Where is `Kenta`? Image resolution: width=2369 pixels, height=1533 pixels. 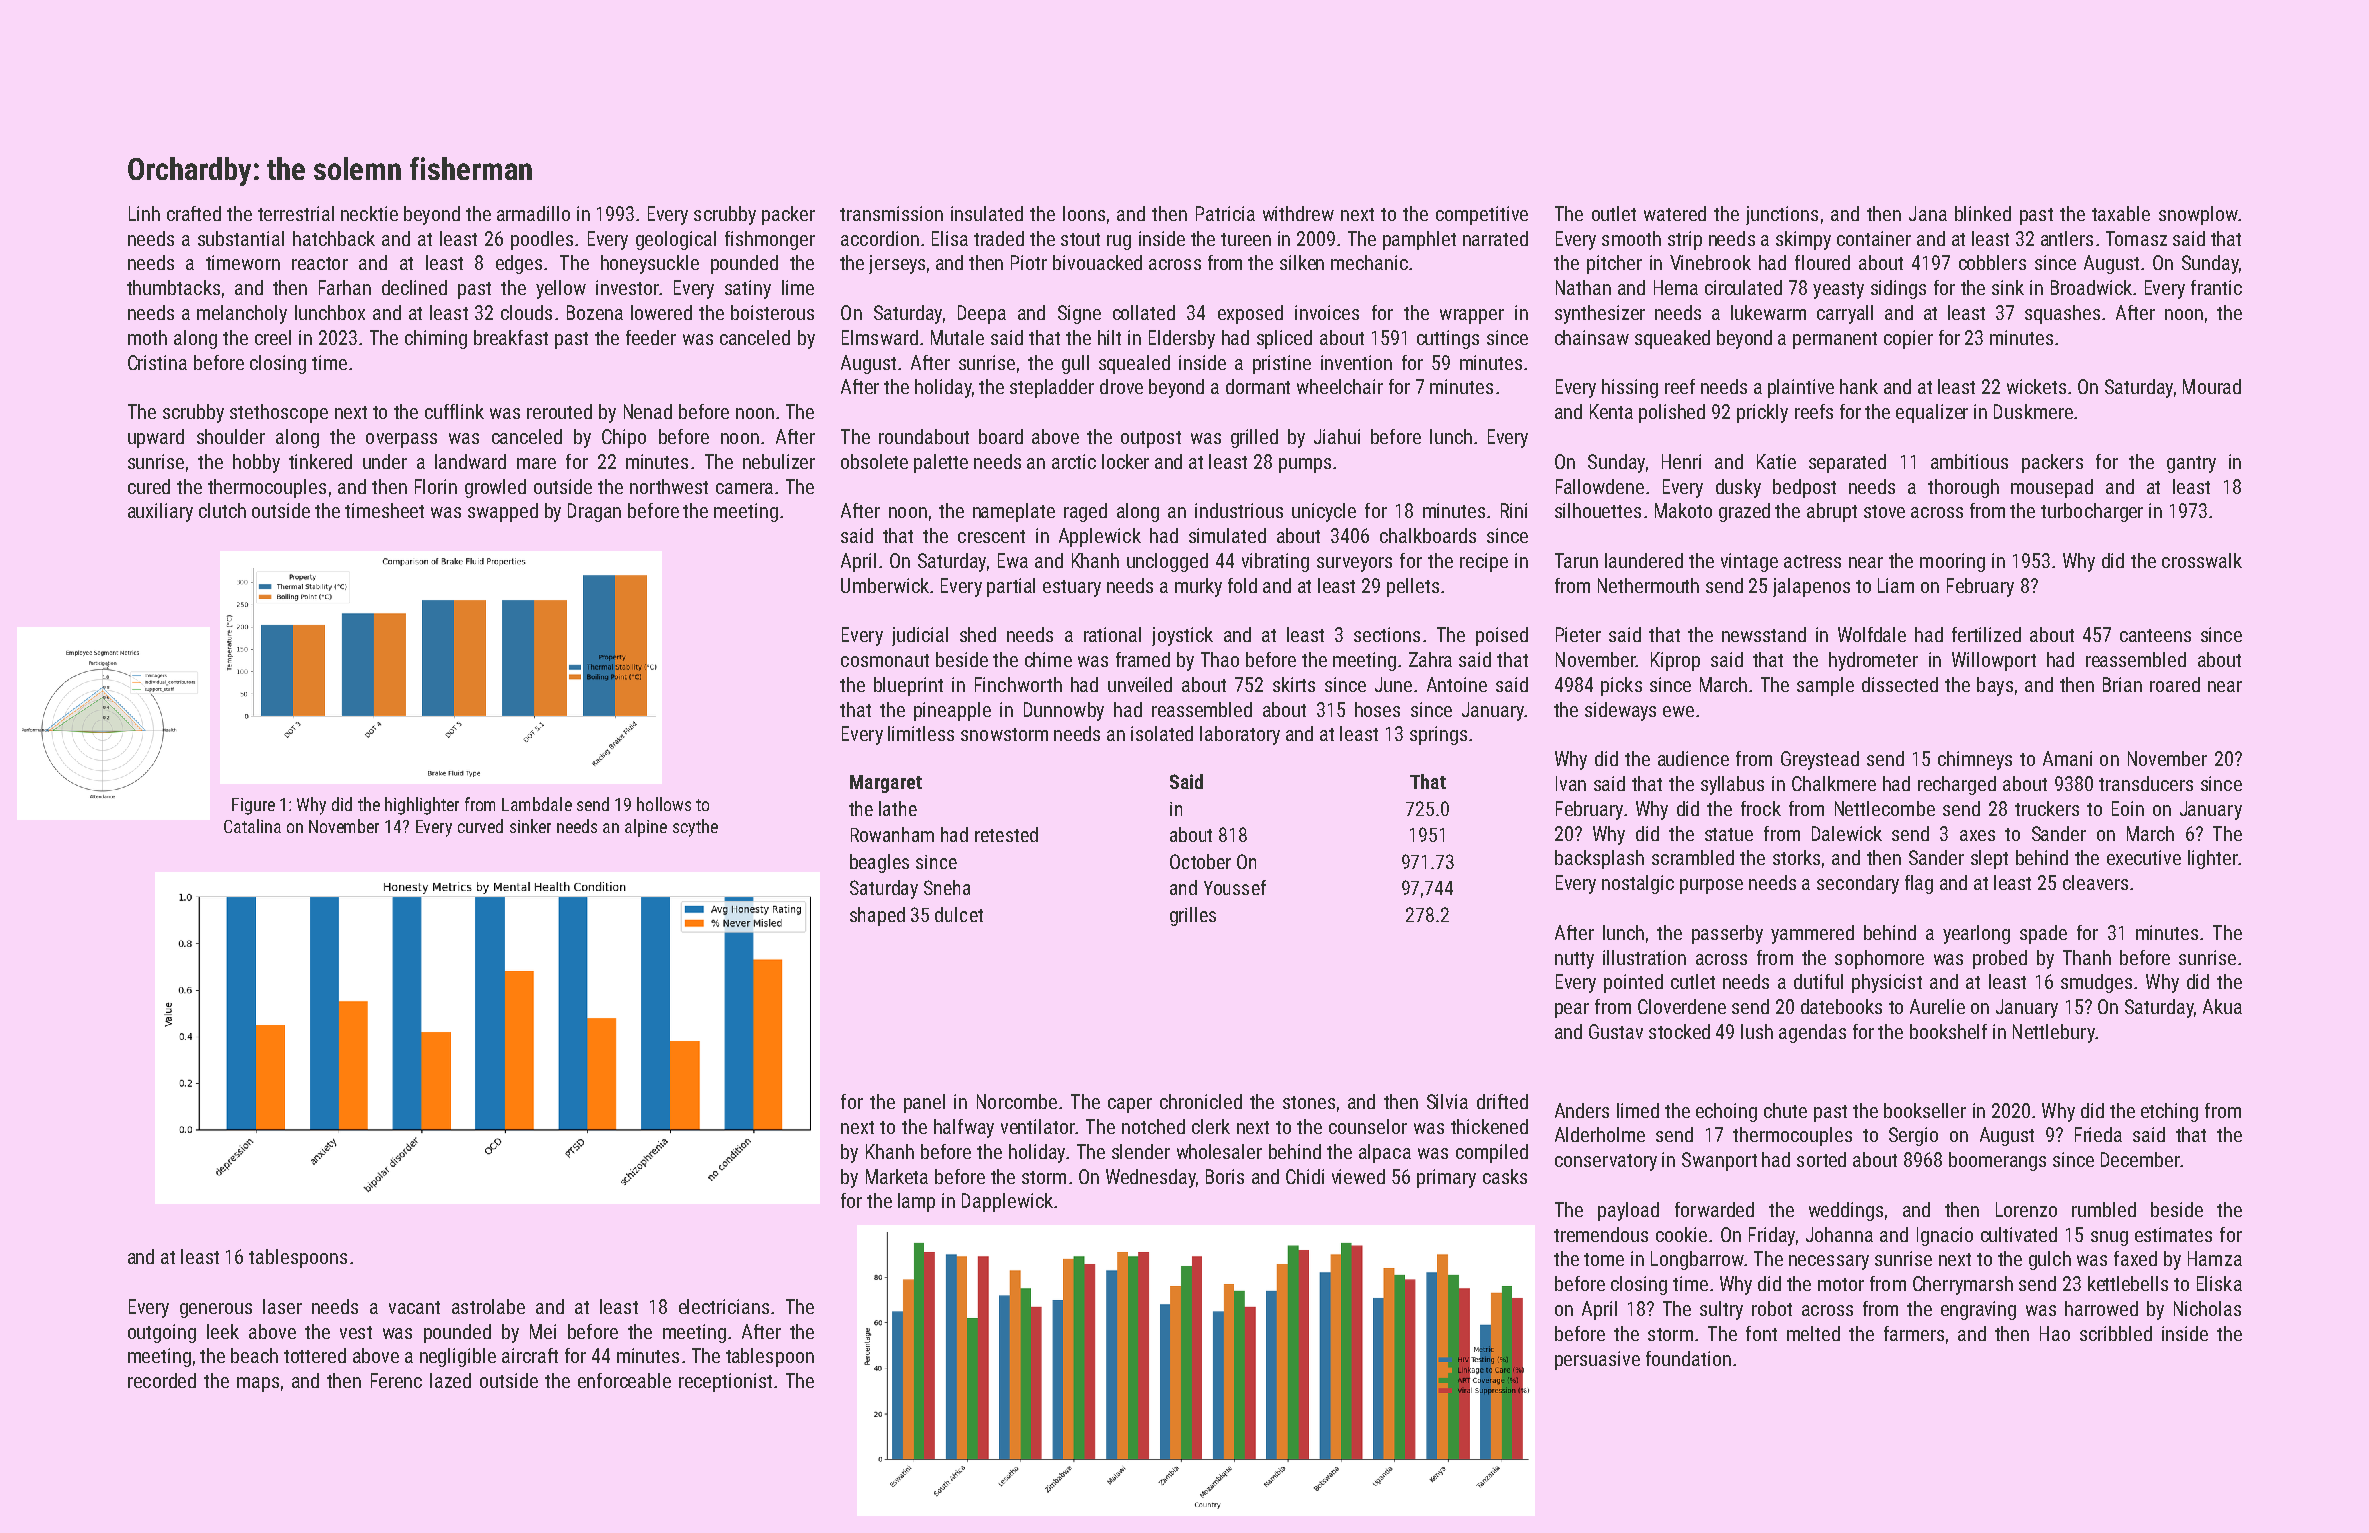 Kenta is located at coordinates (1611, 411).
